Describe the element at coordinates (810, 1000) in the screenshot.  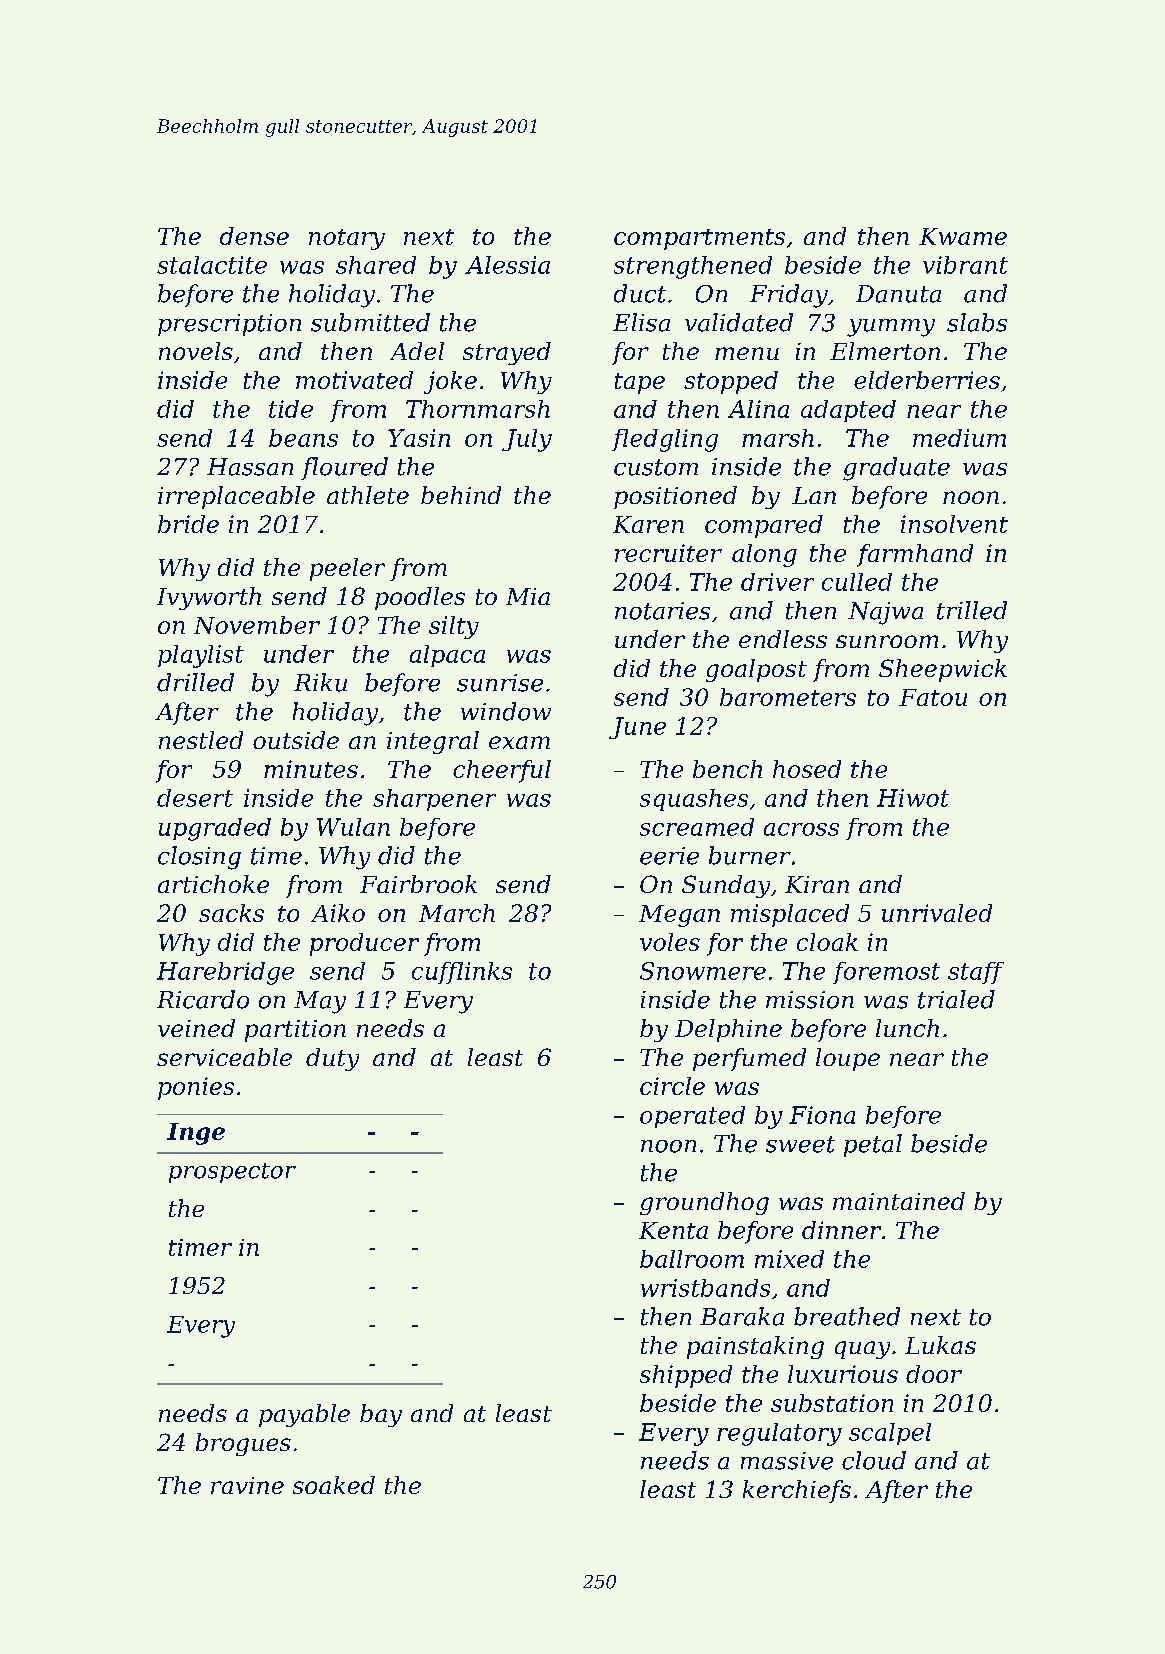
I see `mission` at that location.
